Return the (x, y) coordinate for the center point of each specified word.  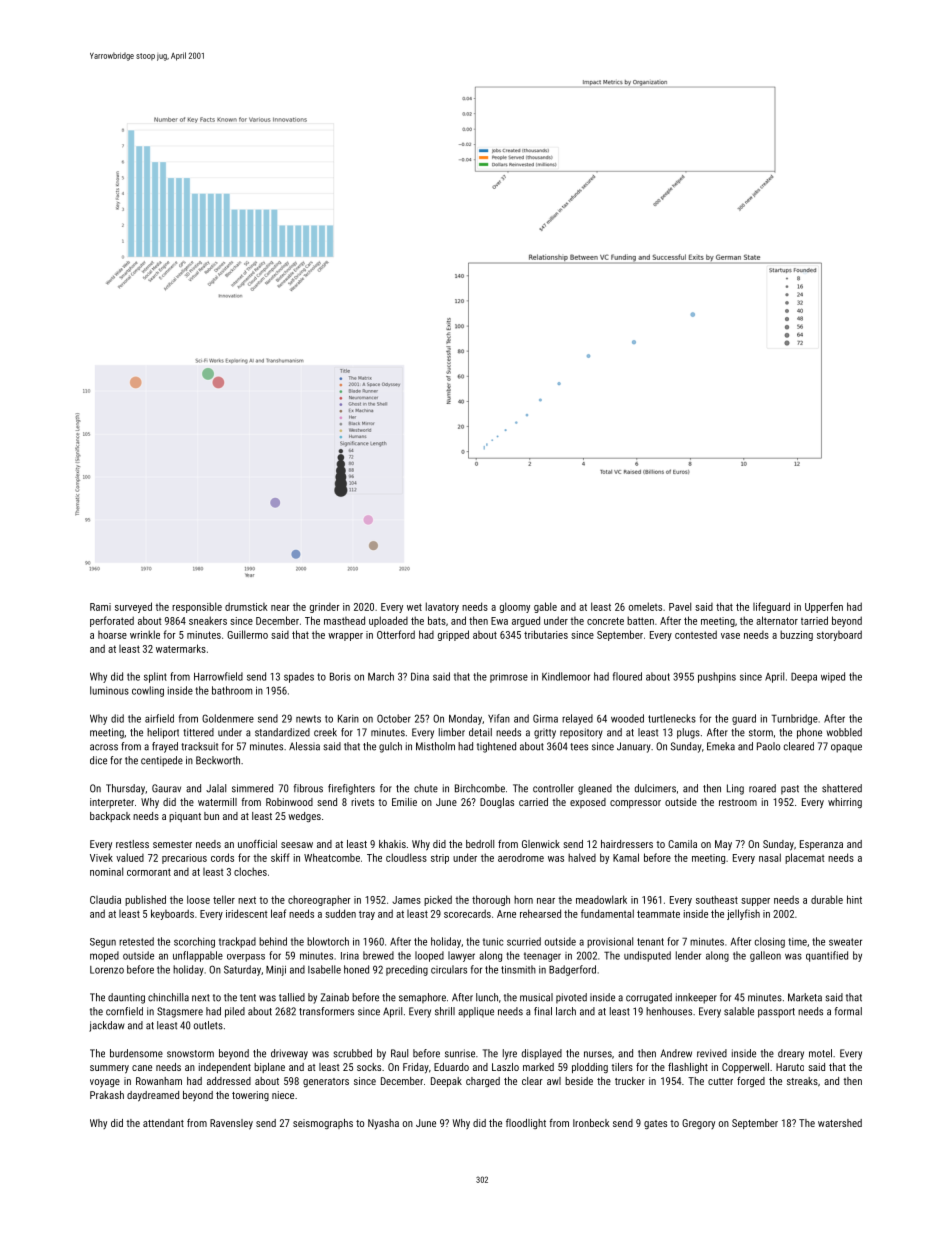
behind (273, 941)
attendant (163, 1123)
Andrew (676, 1053)
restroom (738, 802)
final (543, 1011)
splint (155, 677)
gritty (545, 733)
